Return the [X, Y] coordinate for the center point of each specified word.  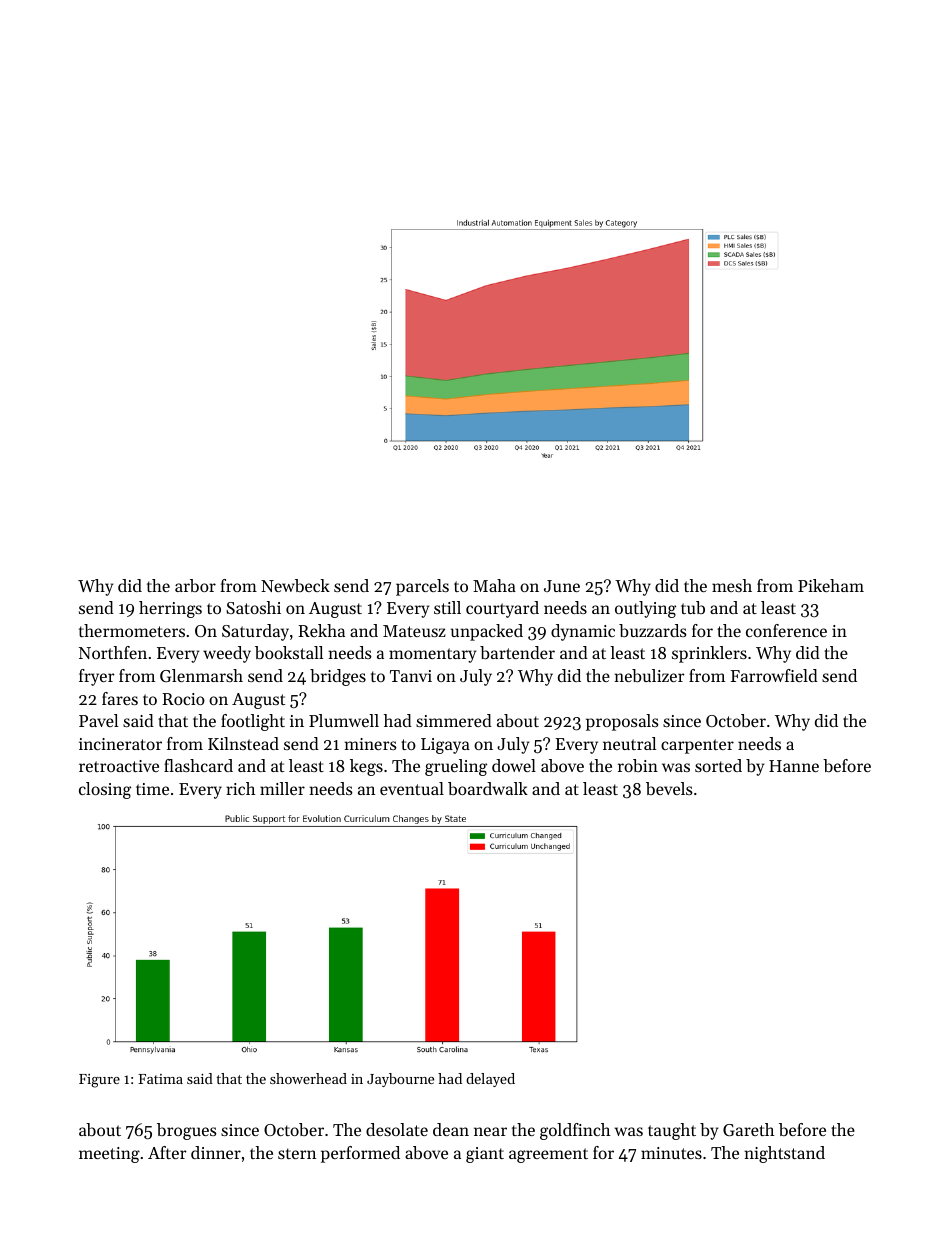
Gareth [748, 1129]
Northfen [113, 652]
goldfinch [575, 1131]
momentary [432, 655]
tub [693, 607]
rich [240, 788]
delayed [490, 1080]
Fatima [160, 1079]
